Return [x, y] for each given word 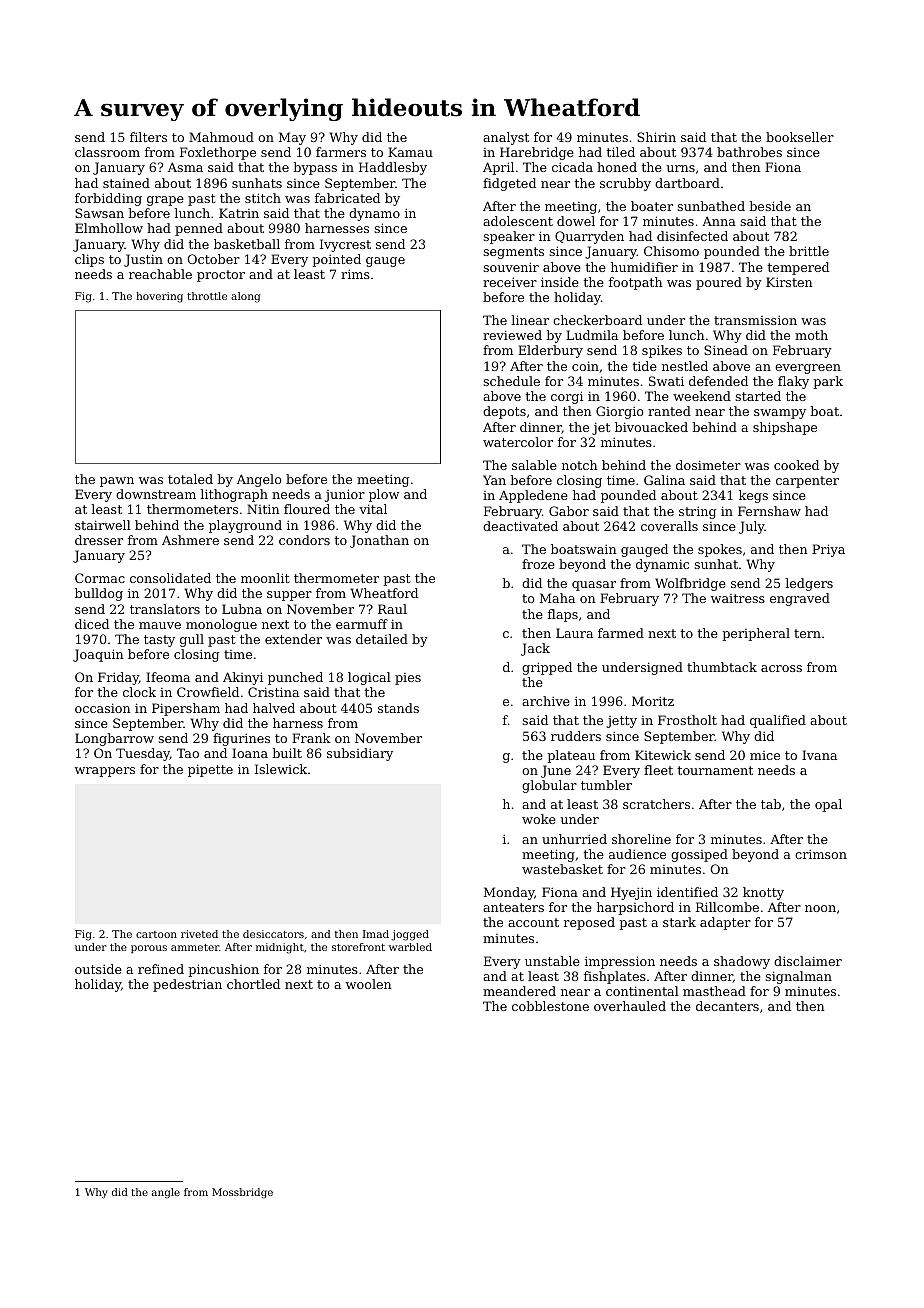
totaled [190, 479]
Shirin [656, 137]
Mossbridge [242, 1193]
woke [539, 819]
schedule [511, 381]
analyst [506, 138]
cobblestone [550, 1006]
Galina [664, 480]
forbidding [108, 199]
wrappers [105, 772]
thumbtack [722, 667]
